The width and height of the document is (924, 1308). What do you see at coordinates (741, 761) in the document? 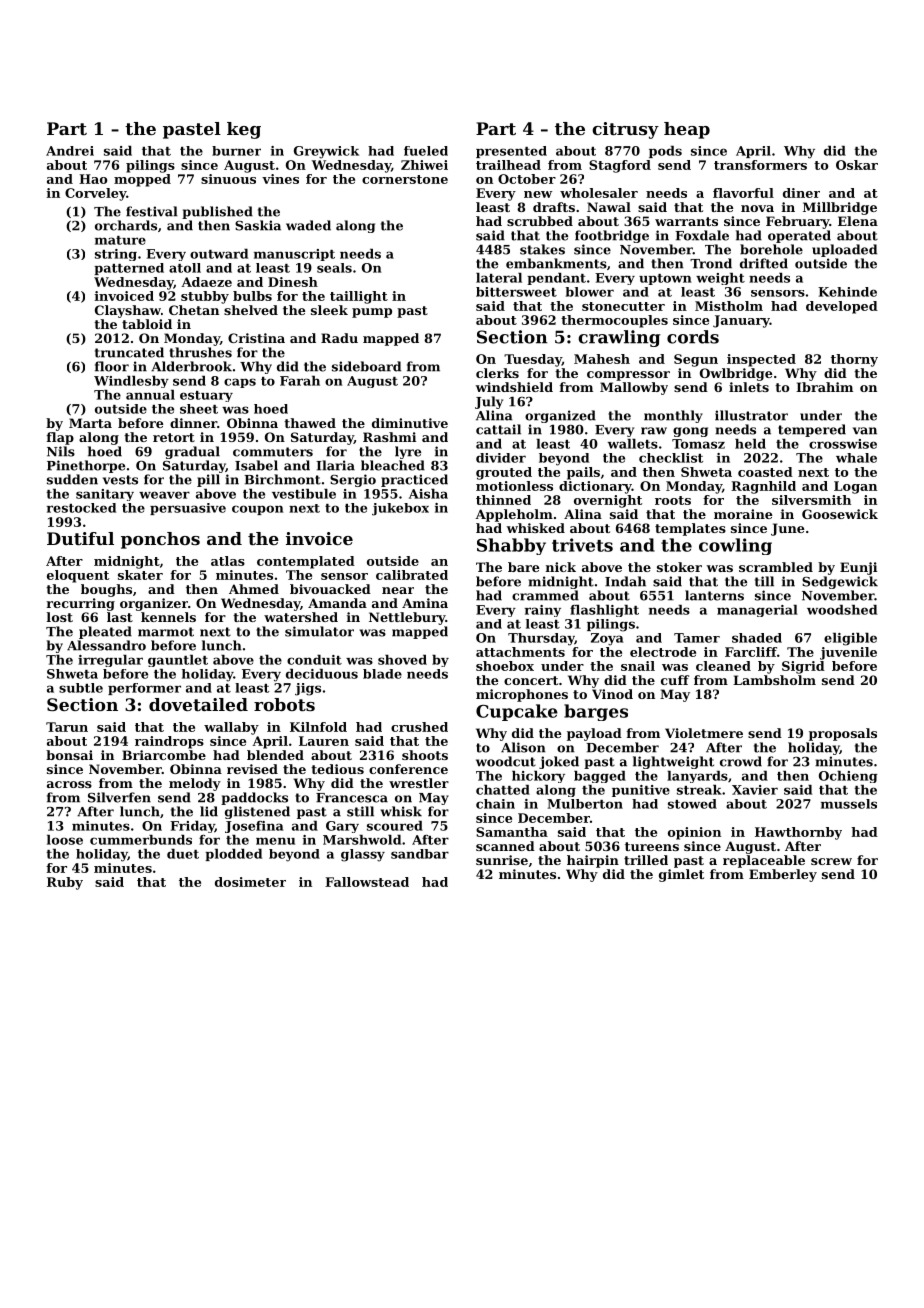
I see `crowd` at bounding box center [741, 761].
